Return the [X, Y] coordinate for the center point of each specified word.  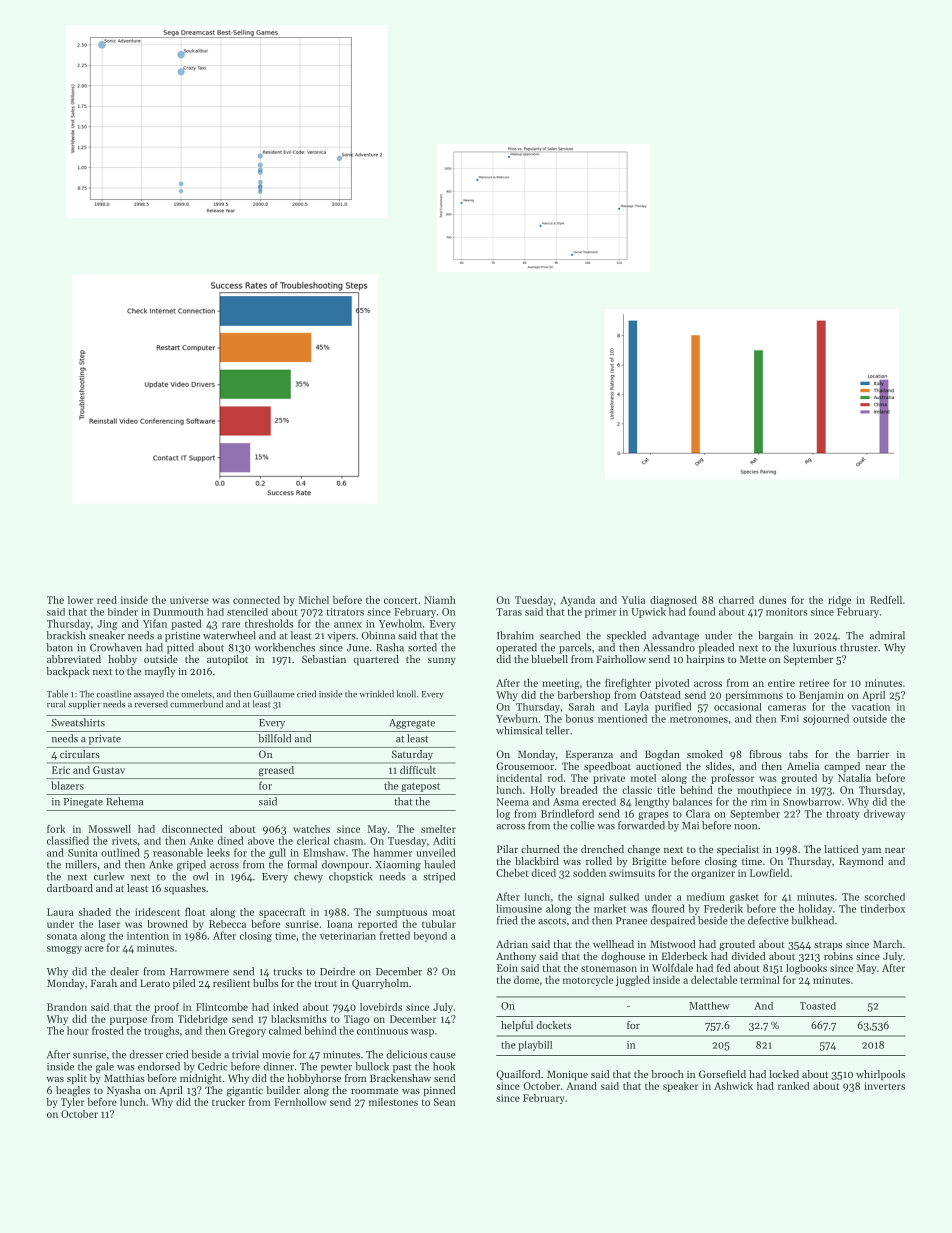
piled [184, 984]
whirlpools [880, 1075]
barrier [873, 754]
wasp [422, 1033]
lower [80, 600]
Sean [444, 1102]
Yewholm [400, 623]
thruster [859, 647]
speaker [681, 1087]
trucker [228, 1102]
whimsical [519, 730]
